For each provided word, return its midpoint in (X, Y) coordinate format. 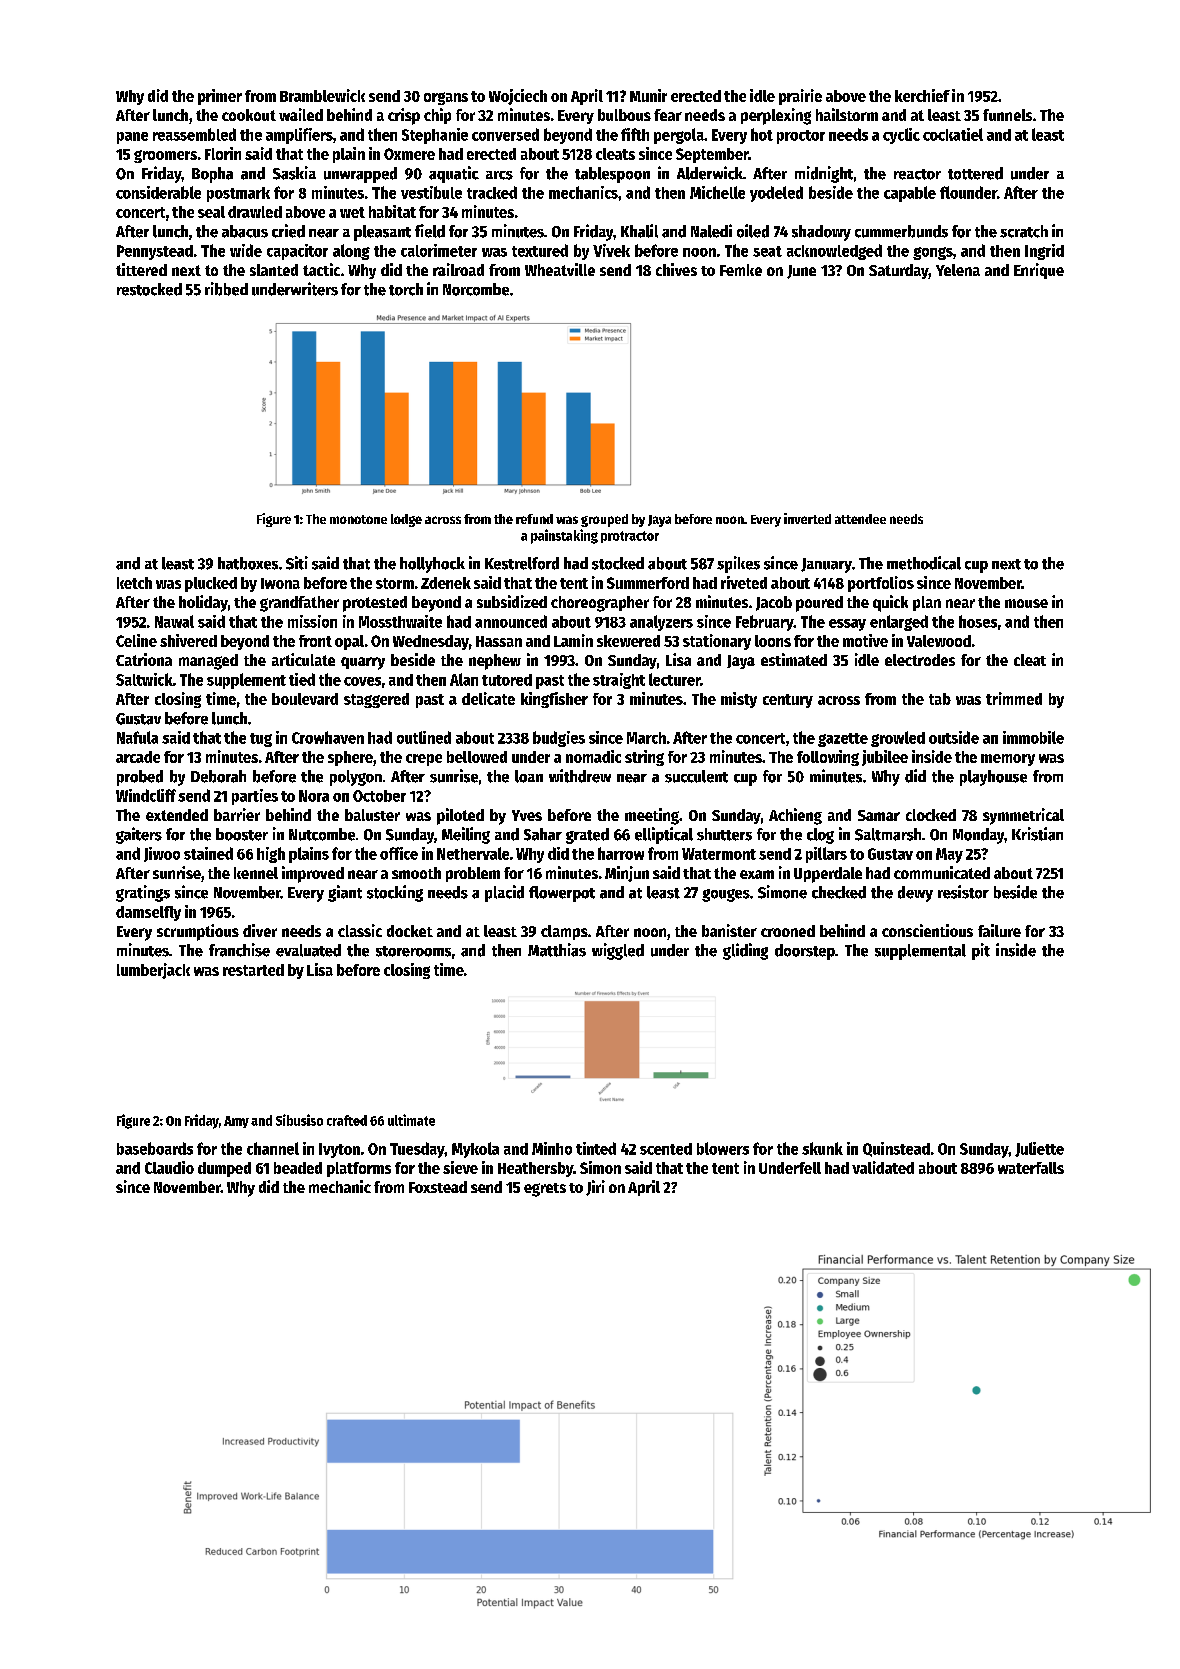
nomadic (593, 756)
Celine (136, 640)
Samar (879, 815)
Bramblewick (322, 95)
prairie (800, 97)
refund (534, 519)
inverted (807, 518)
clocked (931, 815)
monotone (358, 519)
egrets (545, 1190)
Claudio (169, 1167)
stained (208, 853)
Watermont (719, 854)
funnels (1007, 115)
